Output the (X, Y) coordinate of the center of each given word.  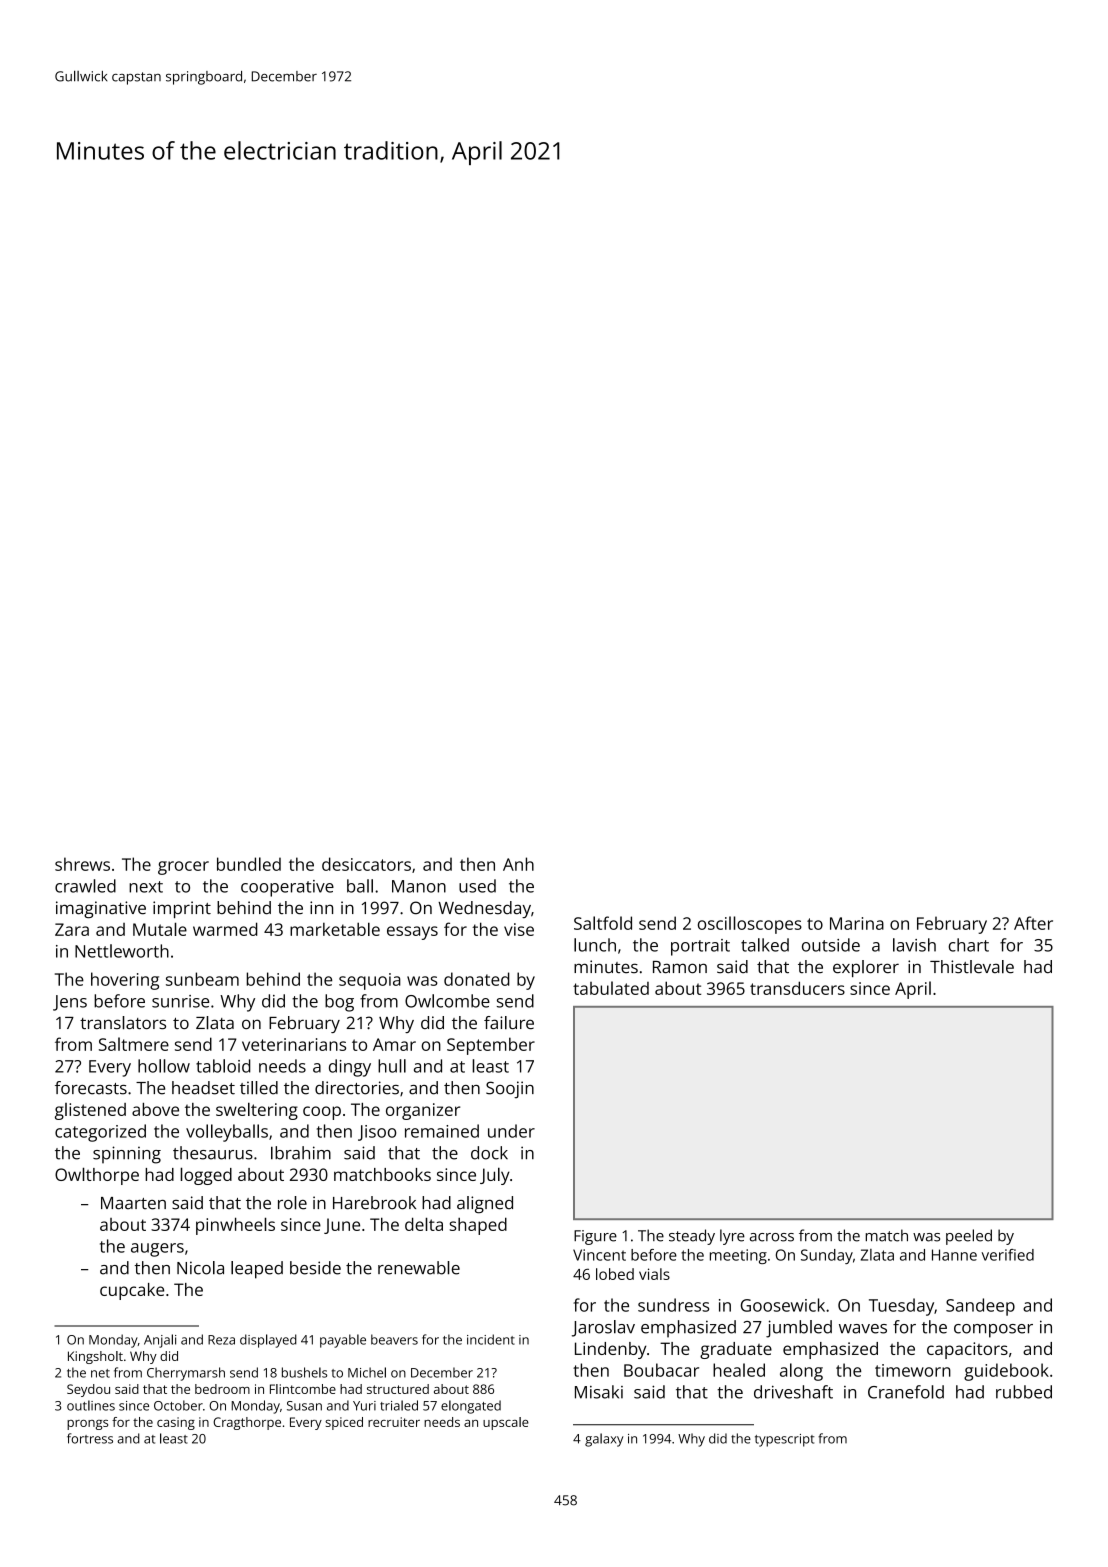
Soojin (510, 1090)
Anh (518, 864)
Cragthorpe (247, 1423)
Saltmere (134, 1044)
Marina (857, 923)
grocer (183, 868)
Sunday (827, 1256)
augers (157, 1250)
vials (654, 1274)
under (511, 1131)
